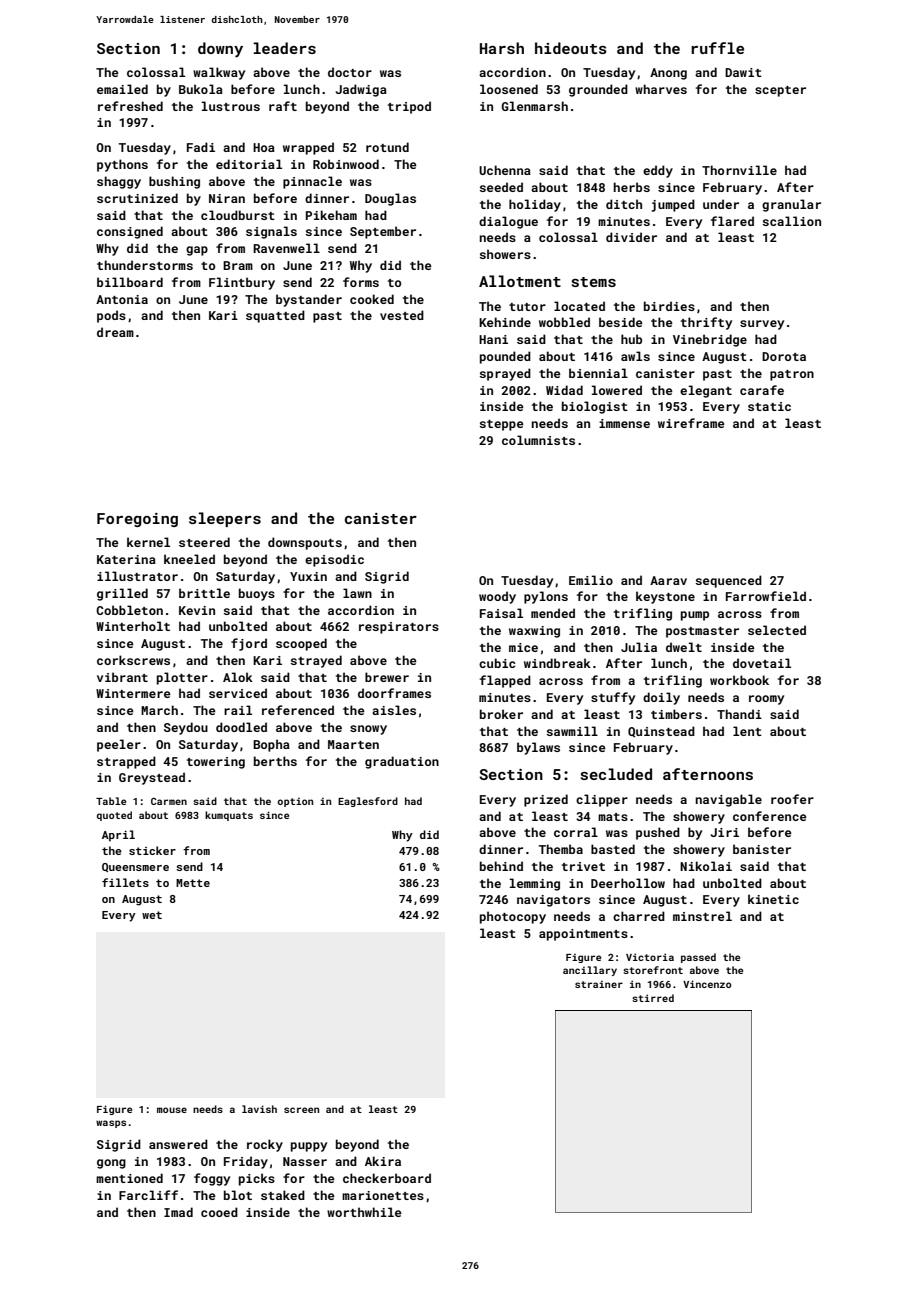 Image resolution: width=924 pixels, height=1308 pixels. What do you see at coordinates (383, 1195) in the screenshot?
I see `marionettes` at bounding box center [383, 1195].
